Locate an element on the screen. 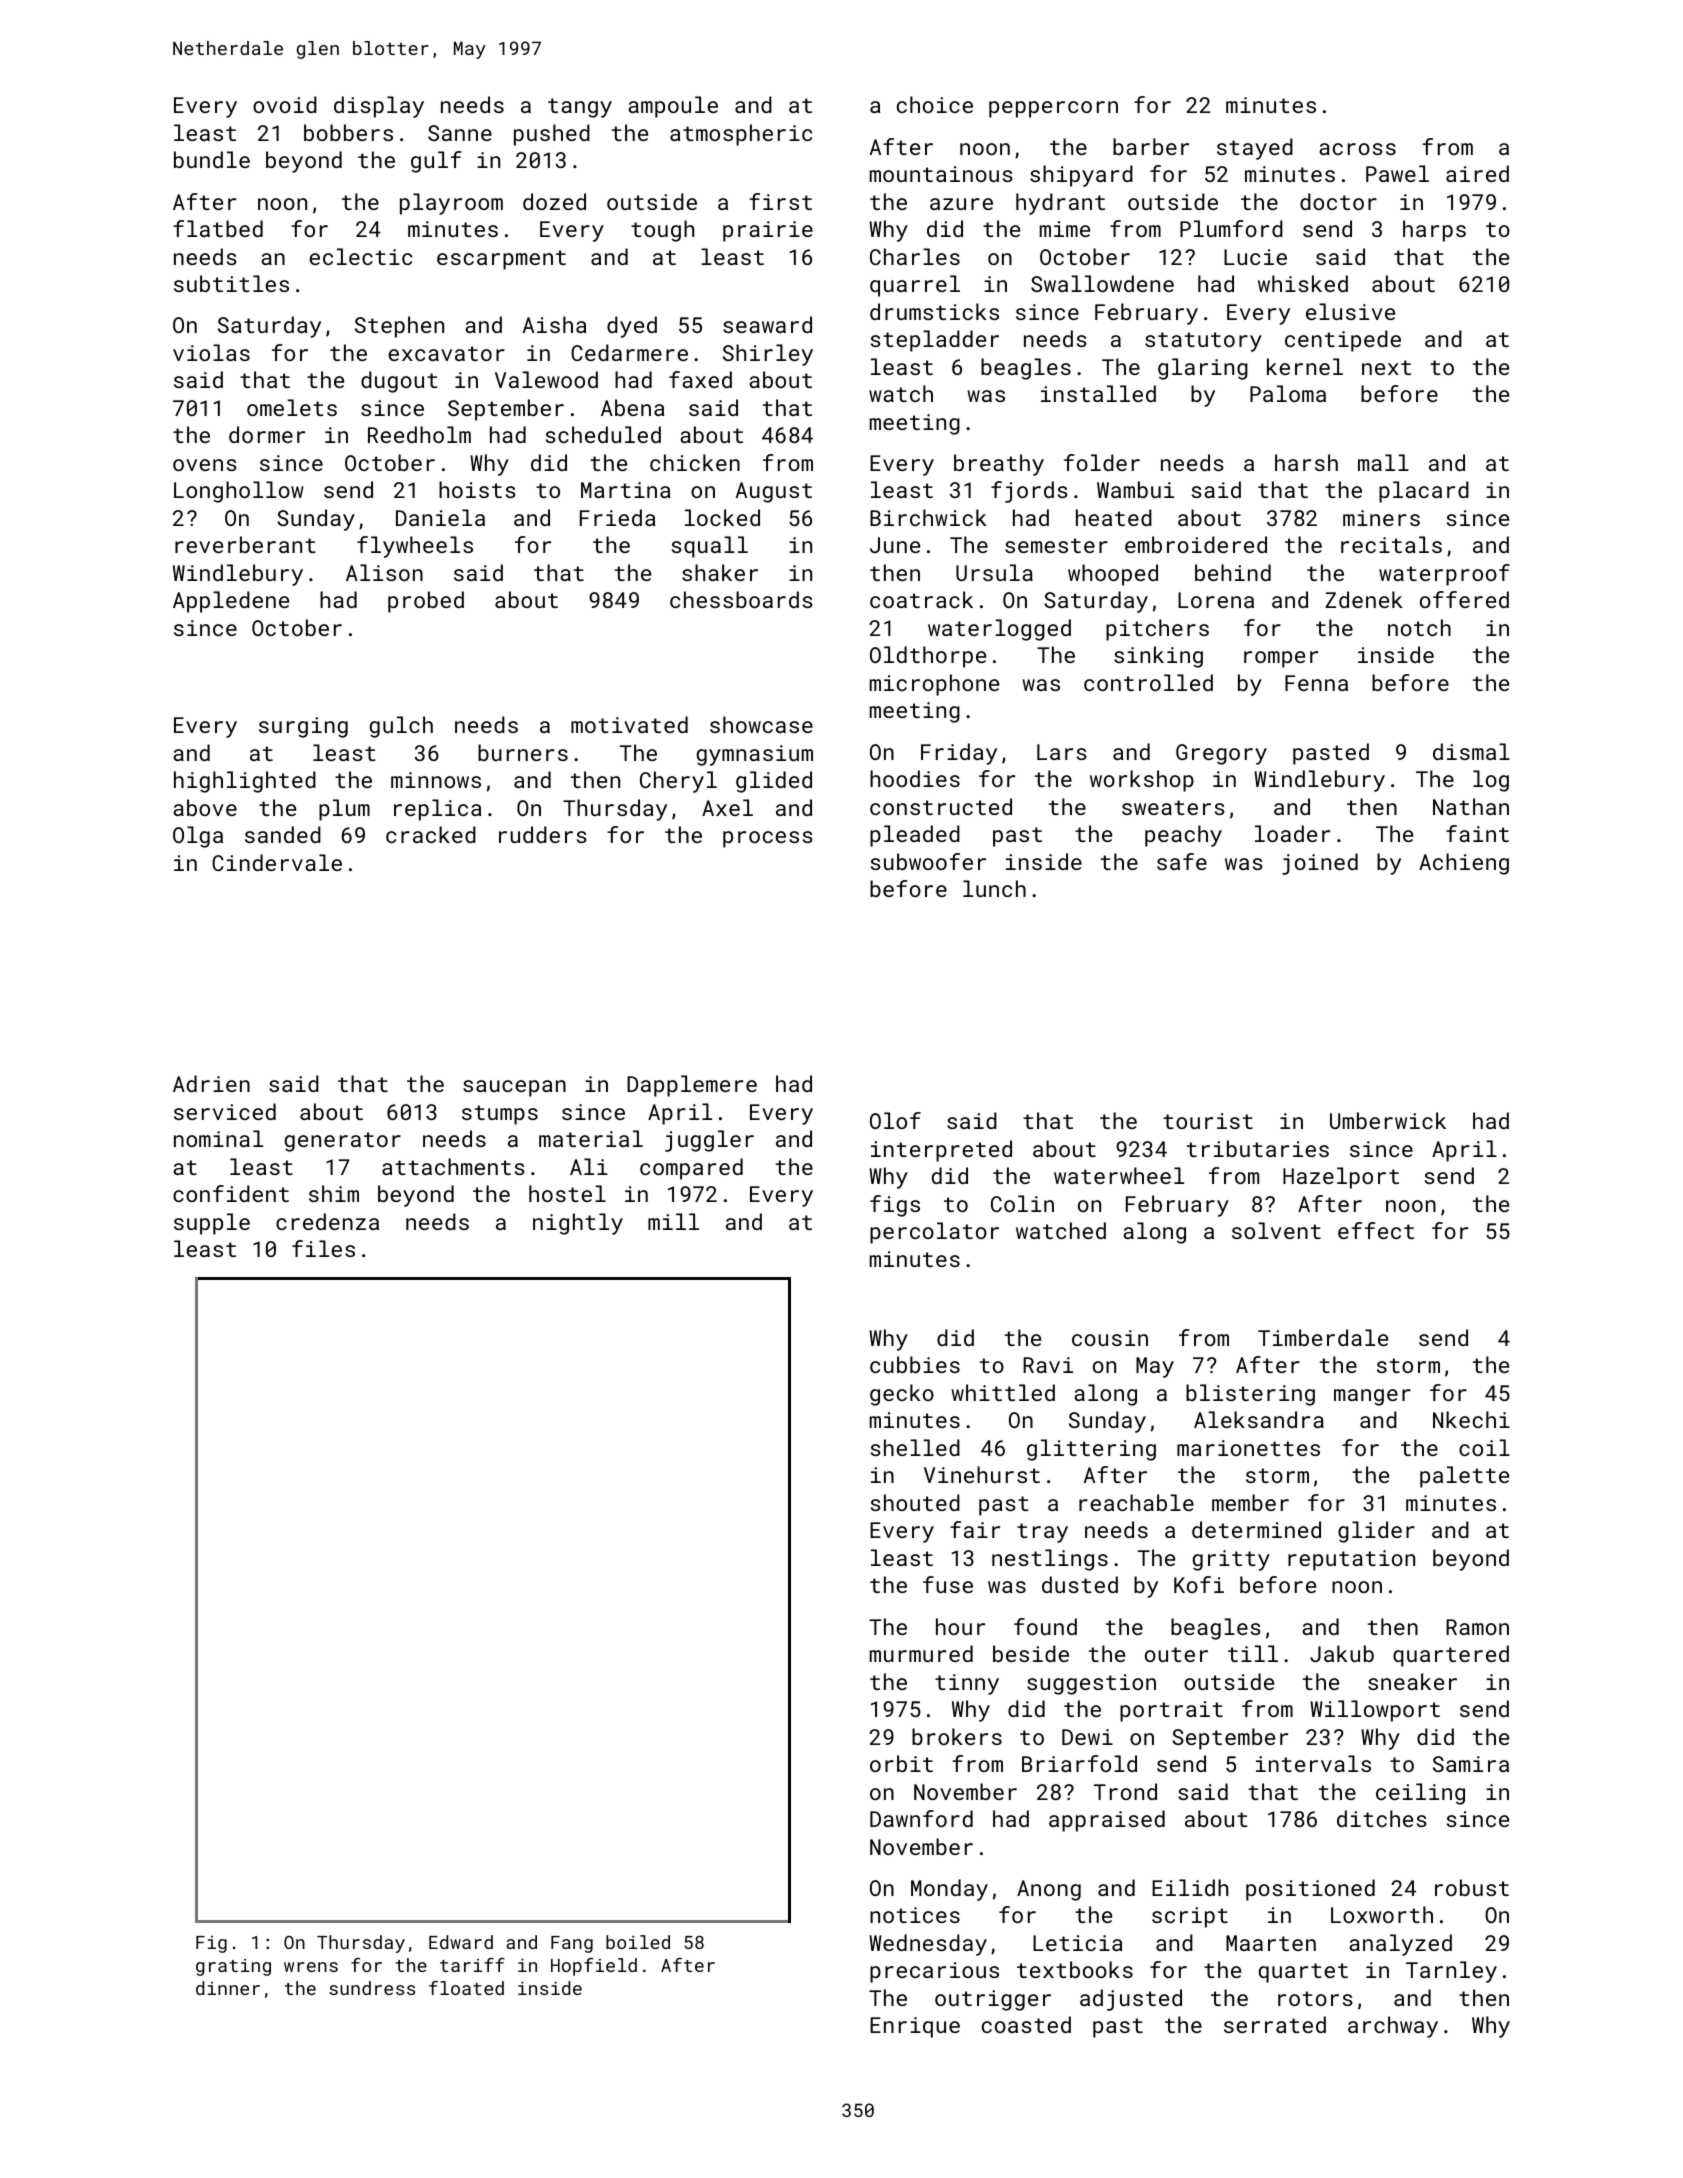  Timberdale is located at coordinates (1323, 1337).
